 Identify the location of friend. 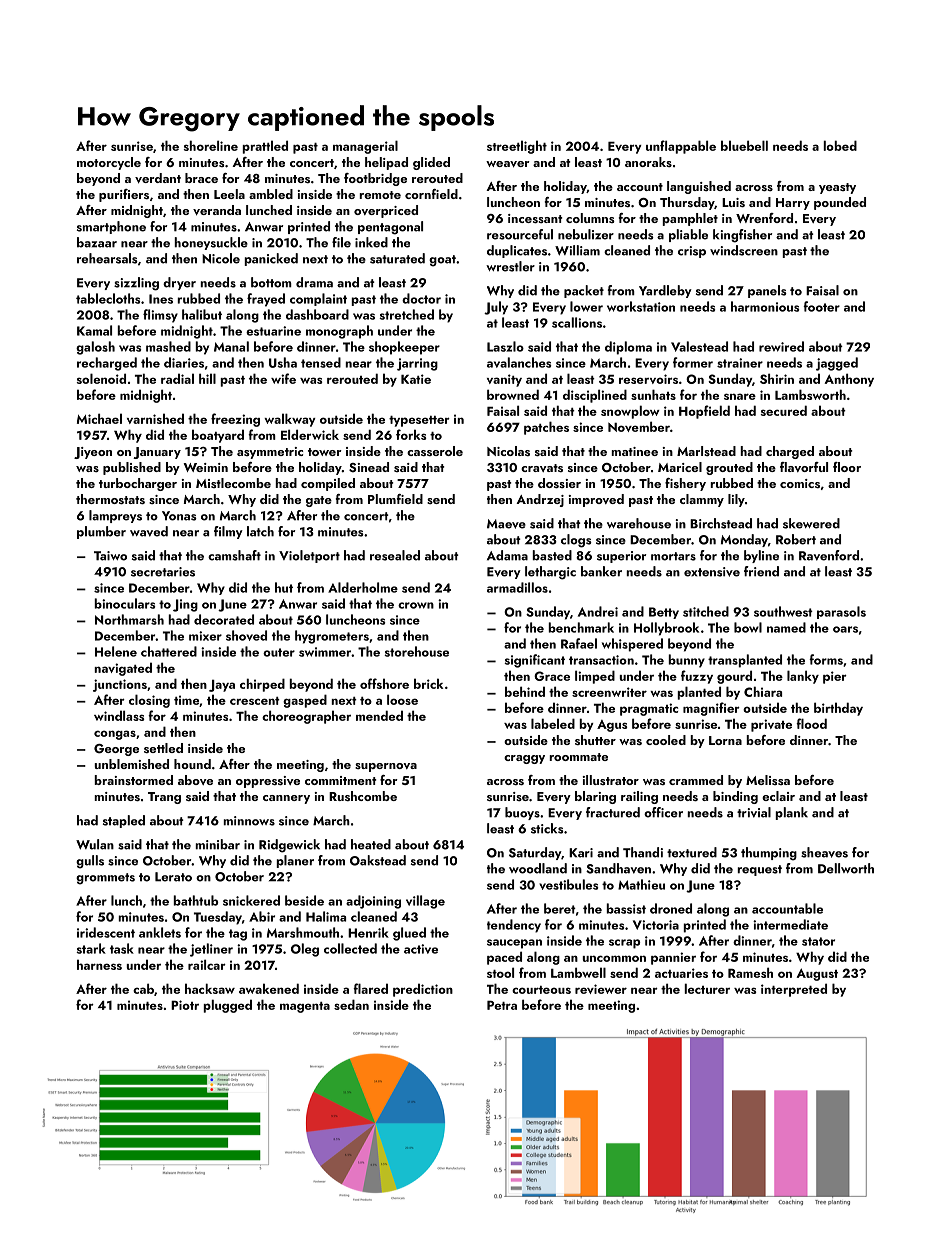
(761, 571).
